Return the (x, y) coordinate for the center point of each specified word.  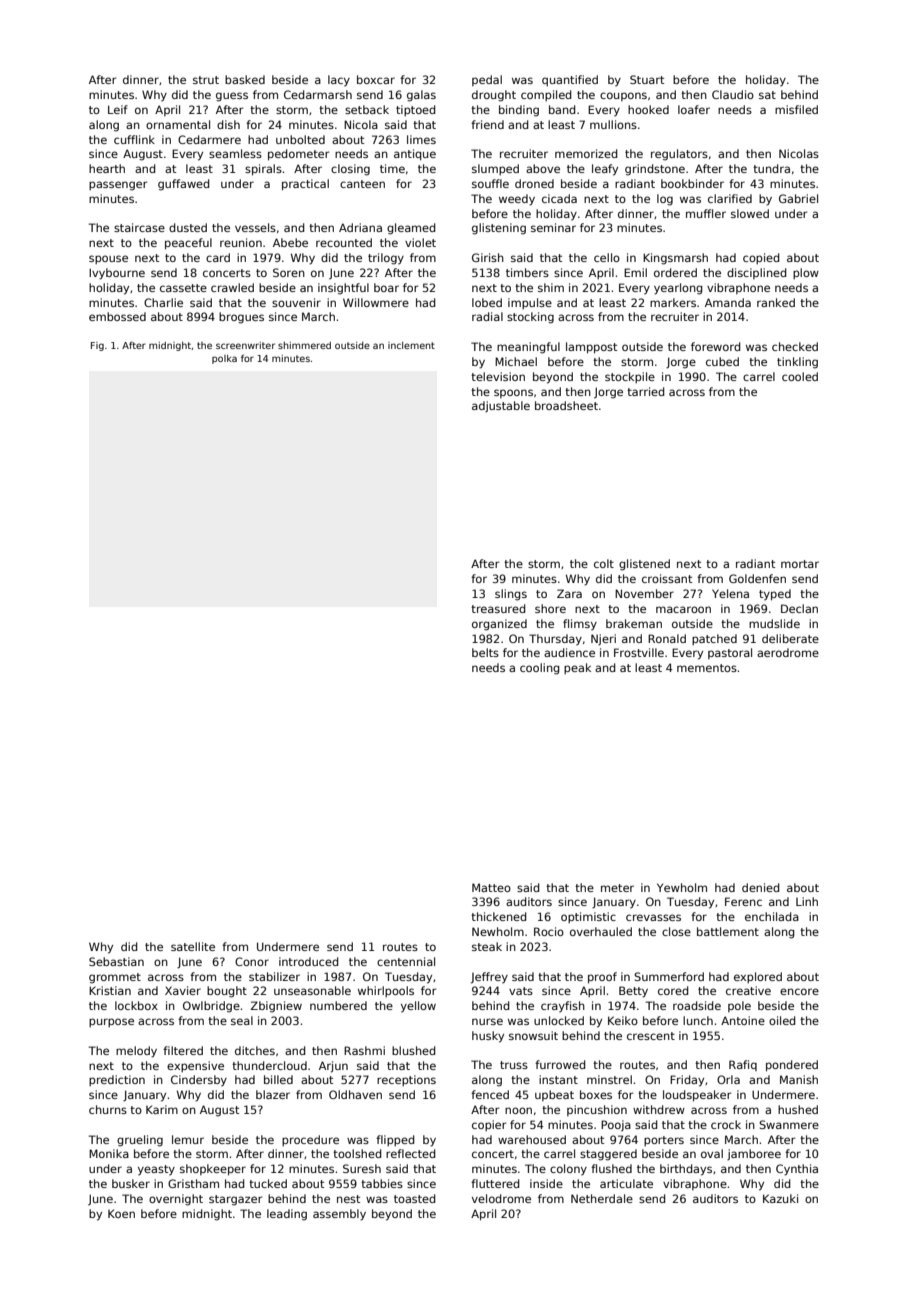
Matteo (491, 887)
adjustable (501, 406)
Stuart (647, 79)
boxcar (376, 79)
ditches (255, 1050)
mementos (707, 668)
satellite (193, 946)
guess (232, 97)
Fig (97, 346)
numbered (338, 1005)
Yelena (730, 593)
